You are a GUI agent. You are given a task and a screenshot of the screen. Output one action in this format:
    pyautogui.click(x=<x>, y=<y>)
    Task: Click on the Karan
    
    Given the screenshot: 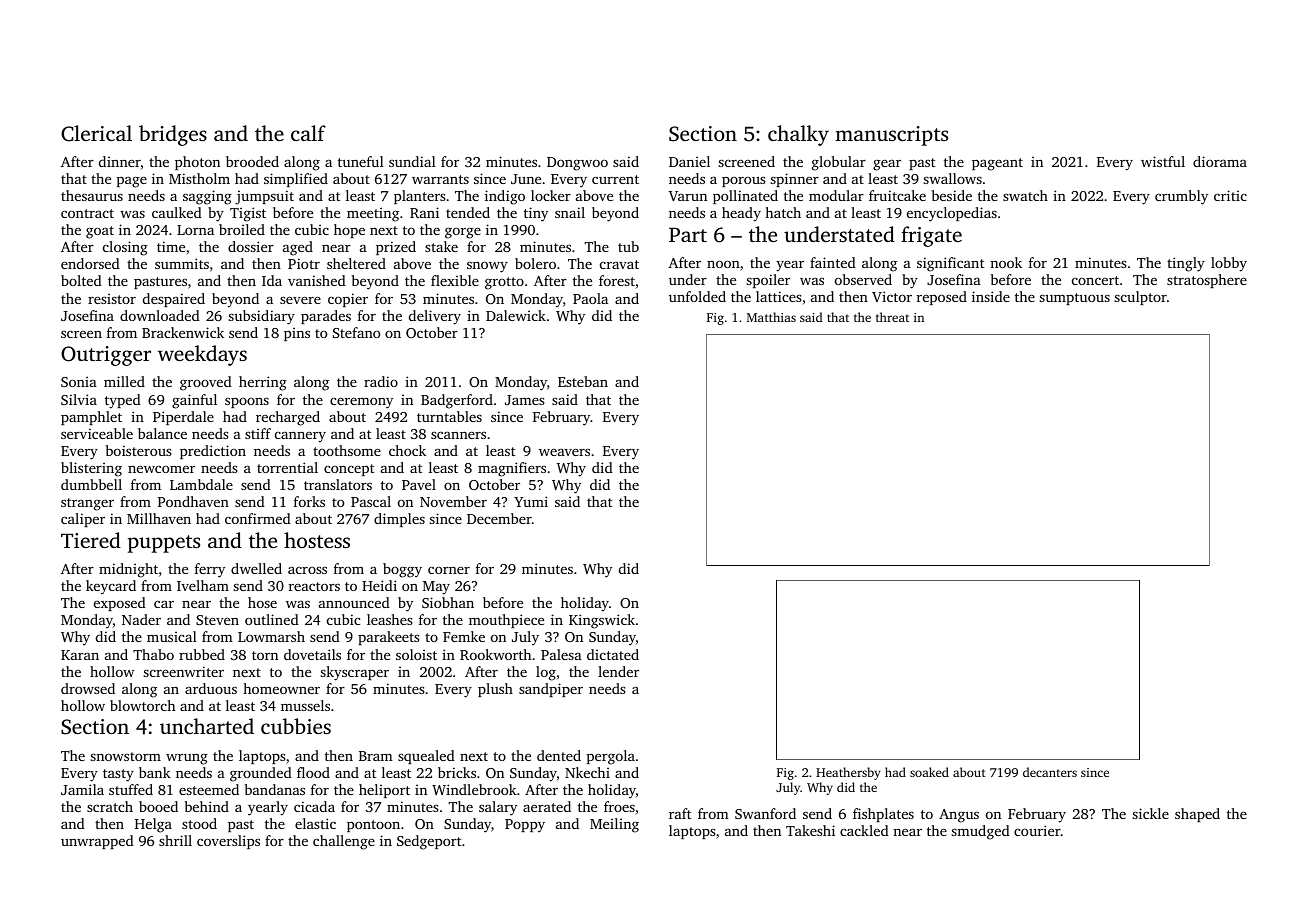 What is the action you would take?
    pyautogui.click(x=80, y=655)
